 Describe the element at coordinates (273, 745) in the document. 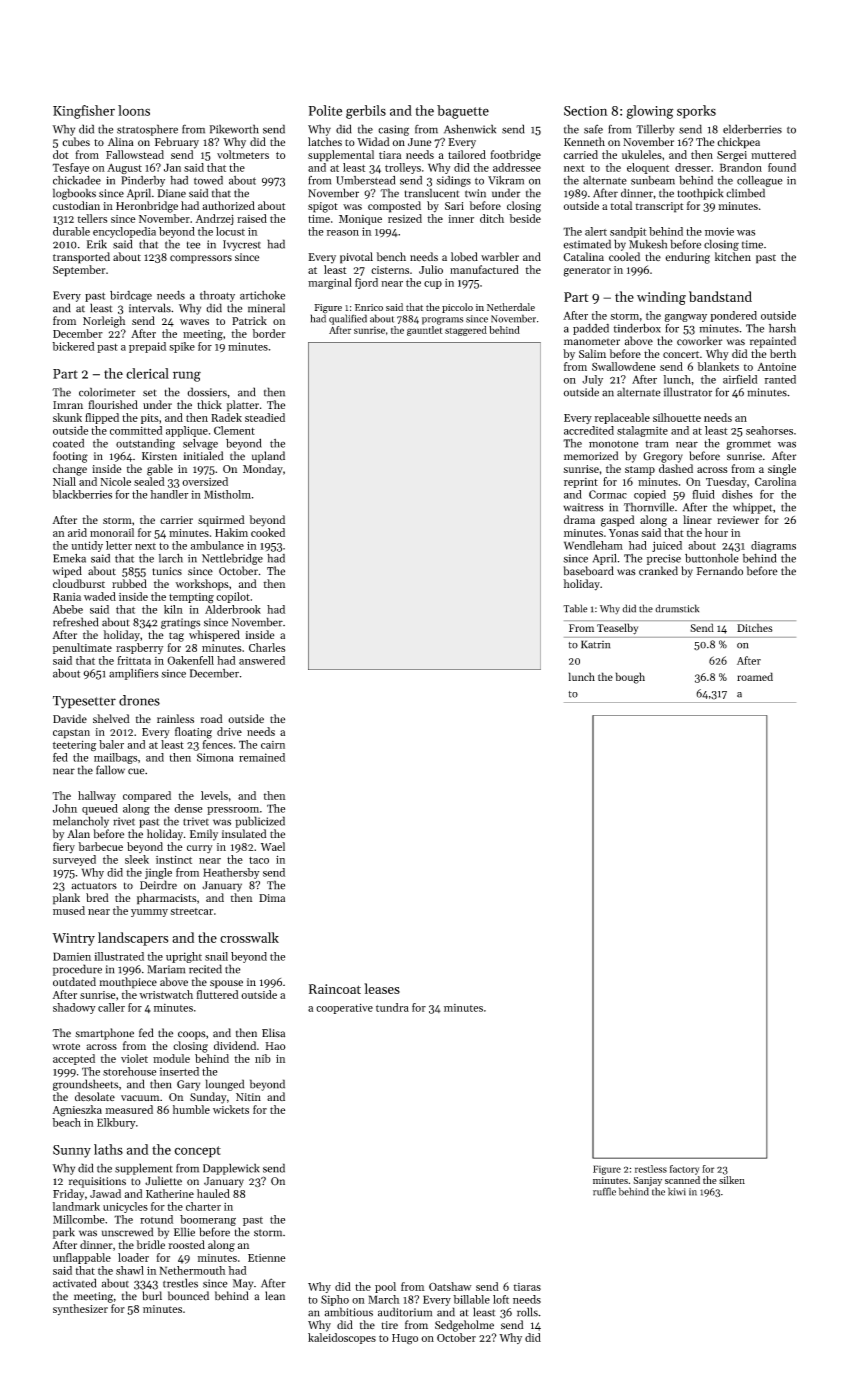

I see `cairn` at that location.
